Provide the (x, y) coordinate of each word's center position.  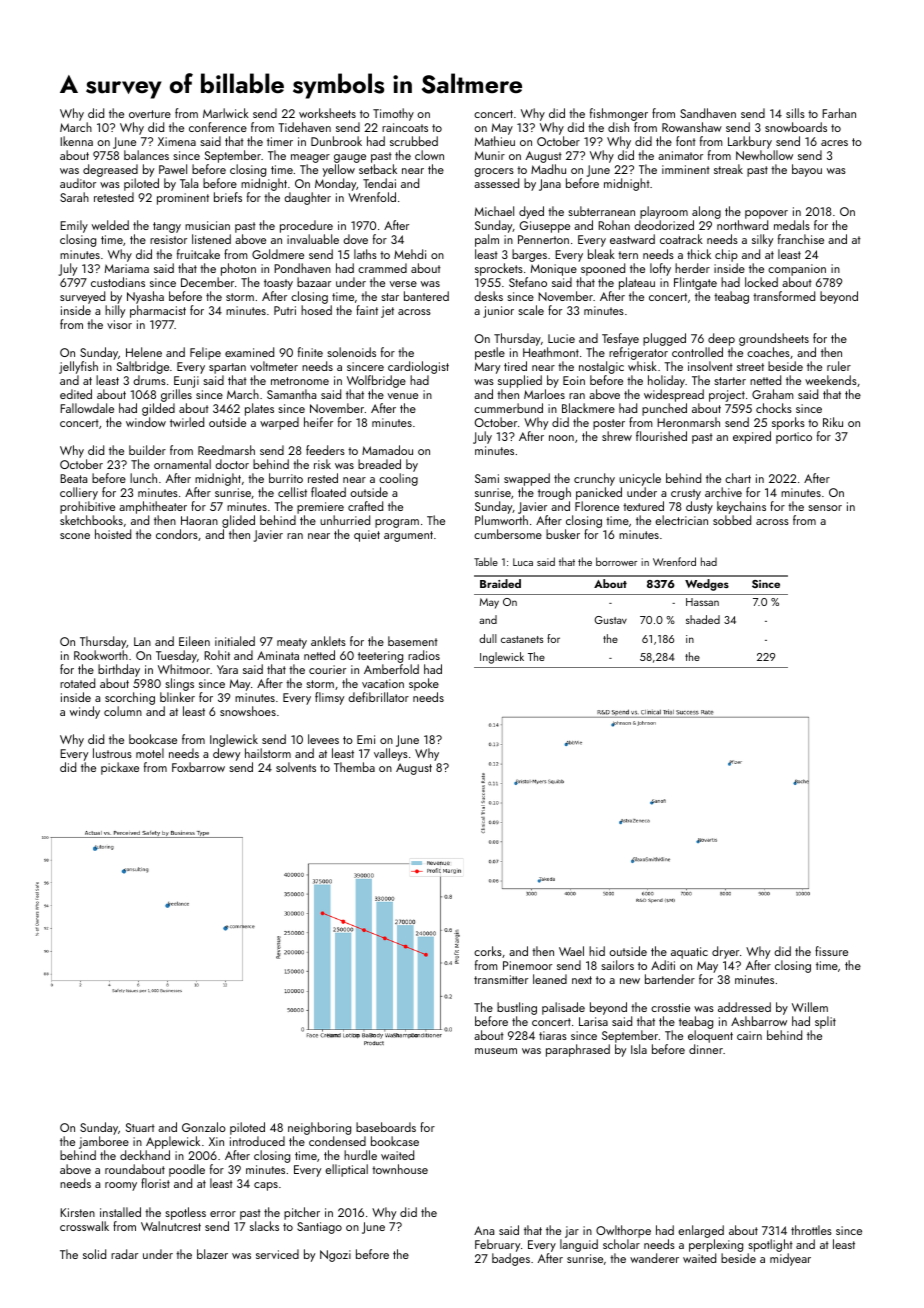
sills (795, 113)
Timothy (393, 114)
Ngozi (335, 1256)
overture (150, 114)
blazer (212, 1254)
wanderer (654, 1258)
